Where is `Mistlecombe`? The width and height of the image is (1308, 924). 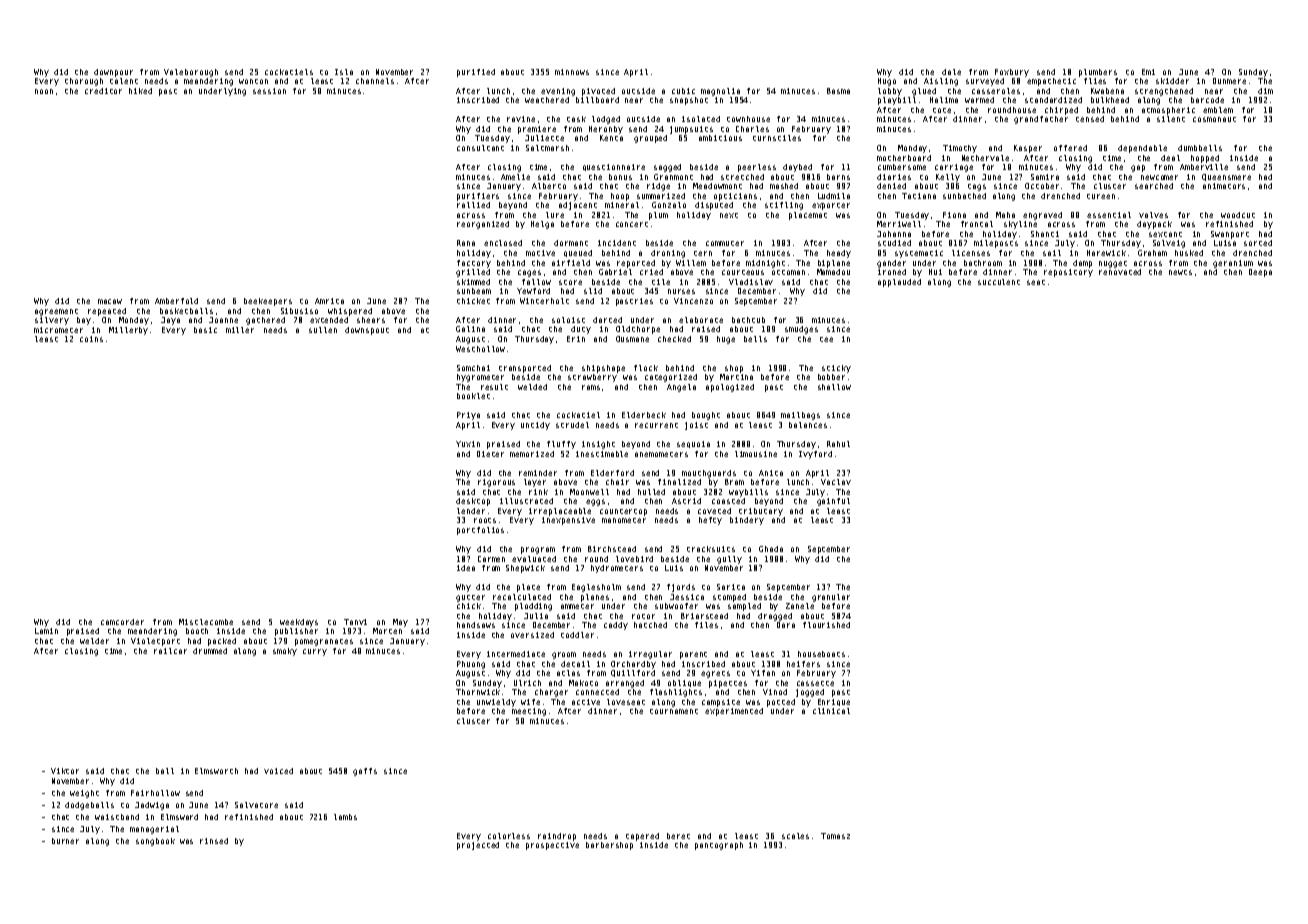 Mistlecombe is located at coordinates (206, 622).
